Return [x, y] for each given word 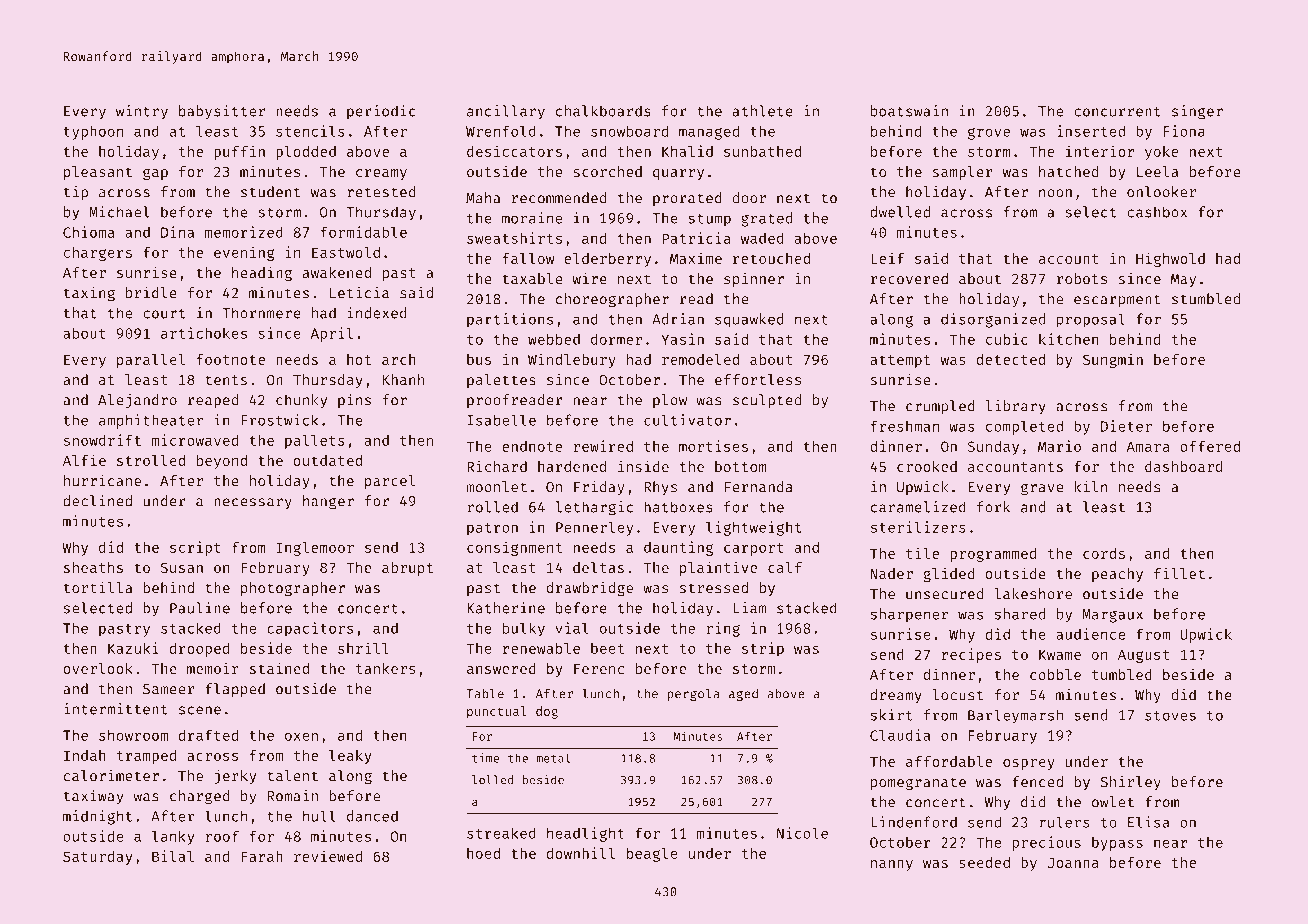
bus [479, 359]
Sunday [993, 448]
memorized [244, 232]
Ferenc [599, 669]
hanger [328, 502]
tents [226, 380]
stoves [1170, 716]
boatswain [909, 111]
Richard [497, 466]
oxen [301, 736]
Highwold [1170, 259]
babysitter [222, 112]
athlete [762, 111]
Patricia [696, 238]
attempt [900, 361]
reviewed [328, 856]
